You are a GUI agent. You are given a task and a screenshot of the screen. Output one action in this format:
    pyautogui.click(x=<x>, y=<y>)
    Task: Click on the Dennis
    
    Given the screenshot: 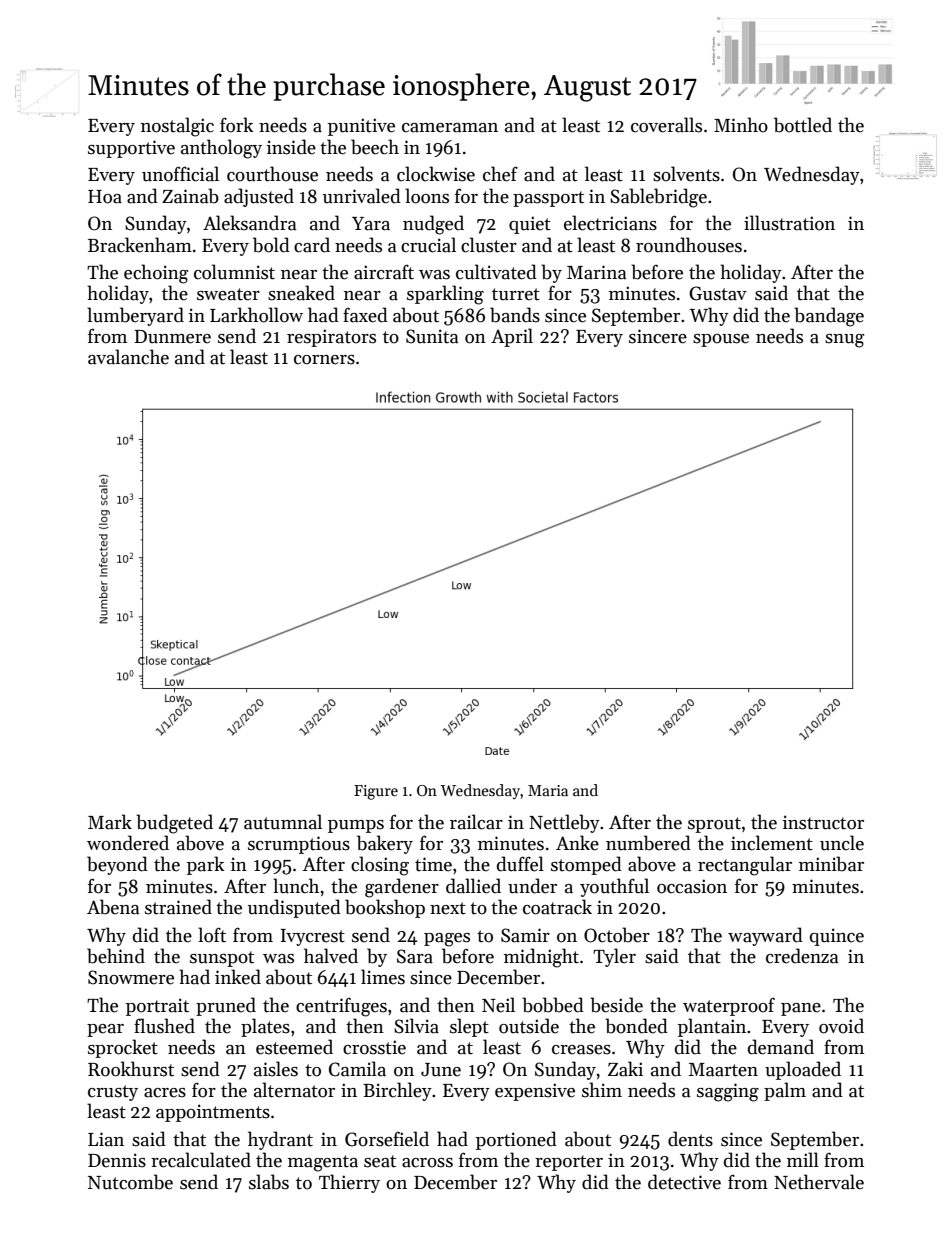 What is the action you would take?
    pyautogui.click(x=117, y=1160)
